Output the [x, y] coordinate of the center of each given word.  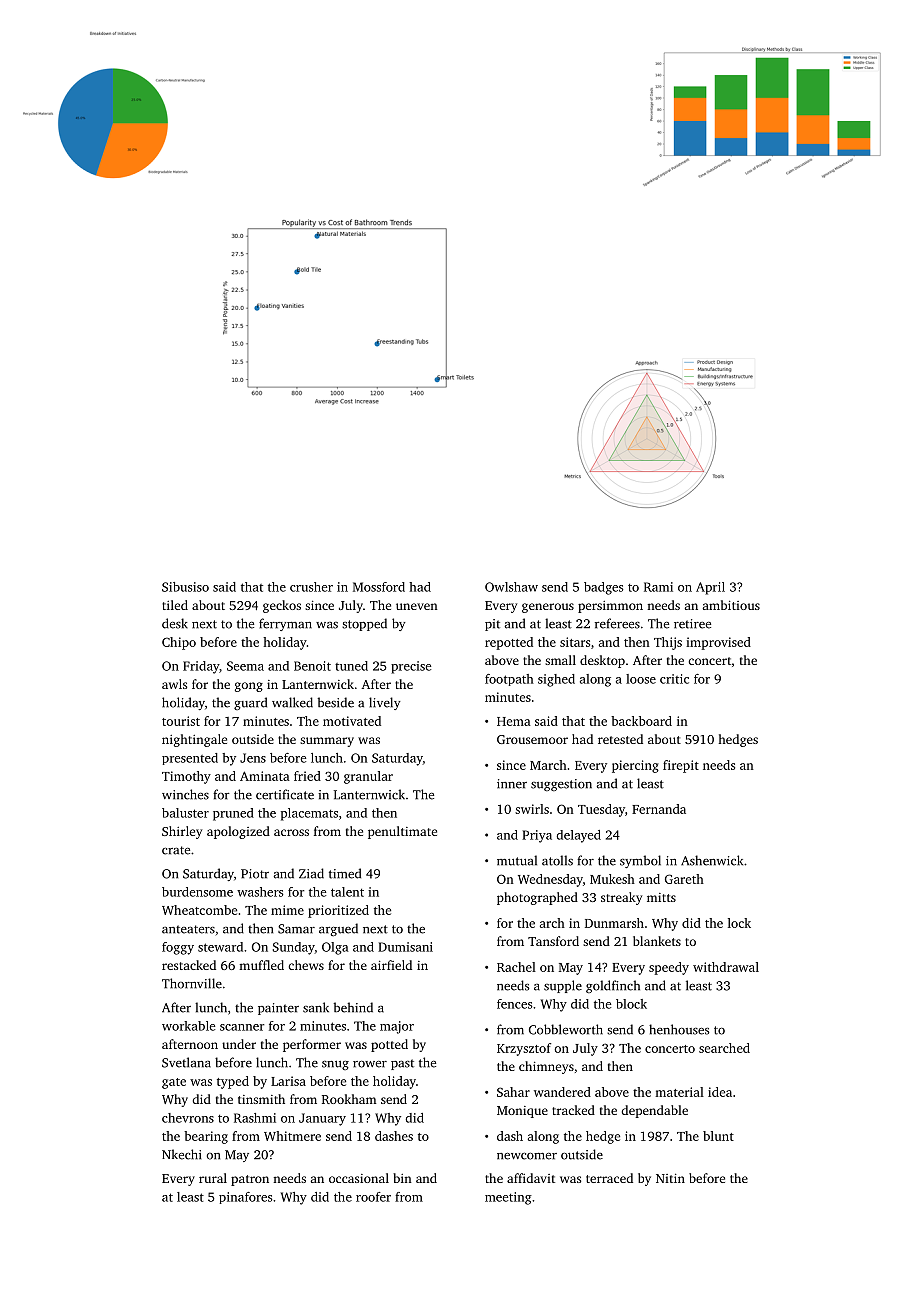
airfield [391, 965]
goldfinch [613, 986]
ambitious [731, 605]
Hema [514, 721]
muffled [261, 965]
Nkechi [181, 1154]
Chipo [179, 643]
